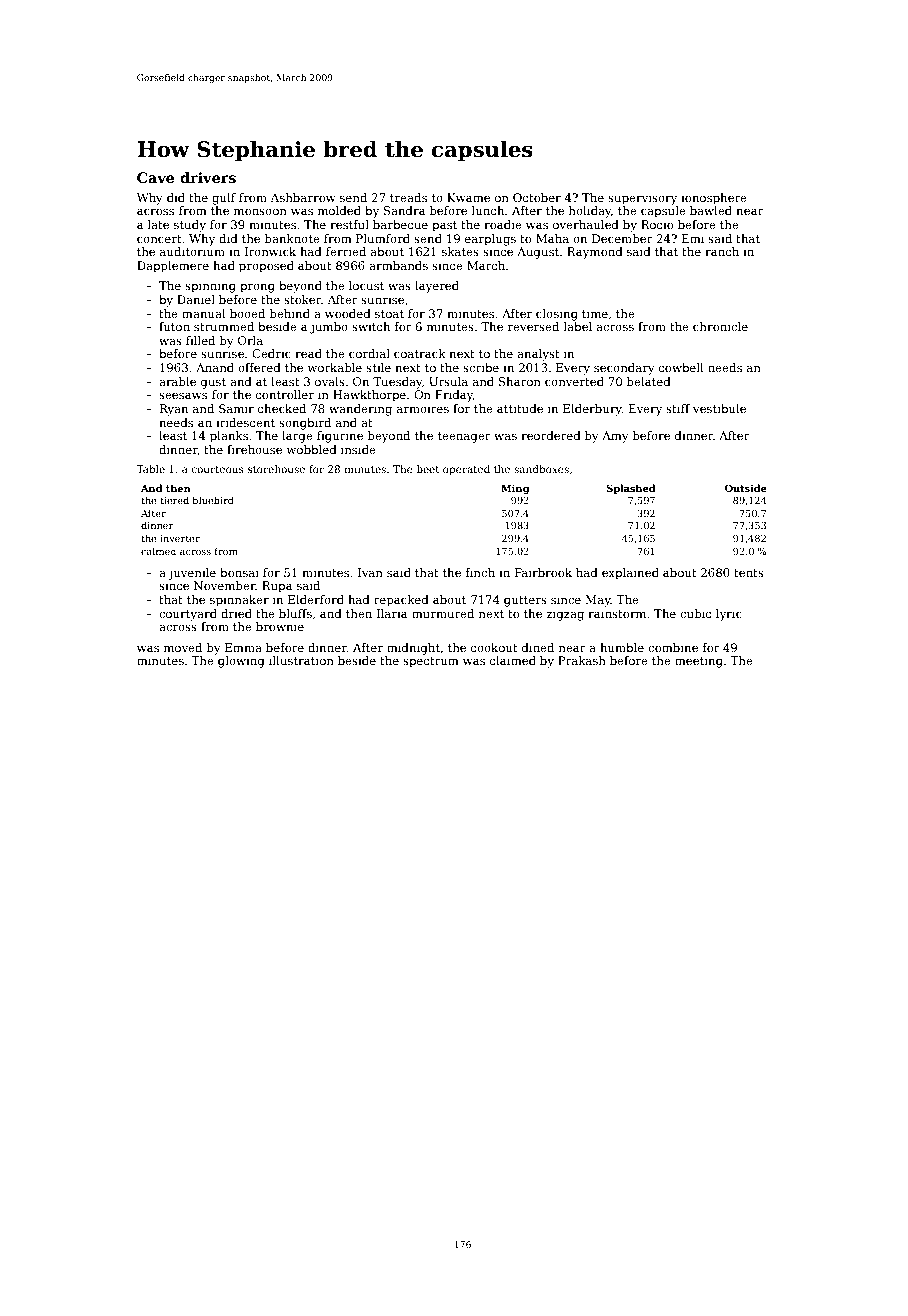  Describe the element at coordinates (444, 226) in the screenshot. I see `past` at that location.
